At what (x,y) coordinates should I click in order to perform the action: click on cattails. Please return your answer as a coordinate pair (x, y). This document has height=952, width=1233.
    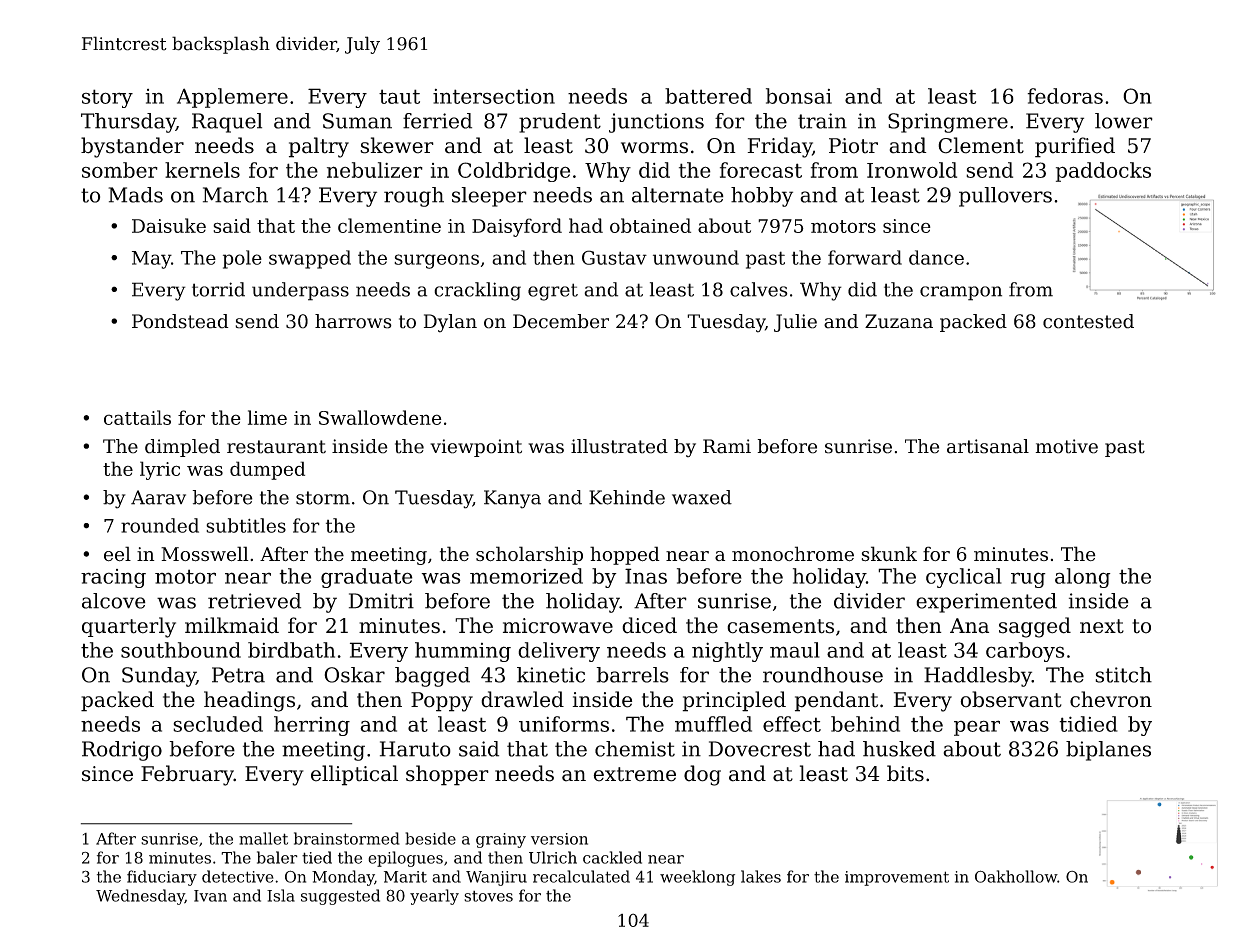
    Looking at the image, I should click on (137, 417).
